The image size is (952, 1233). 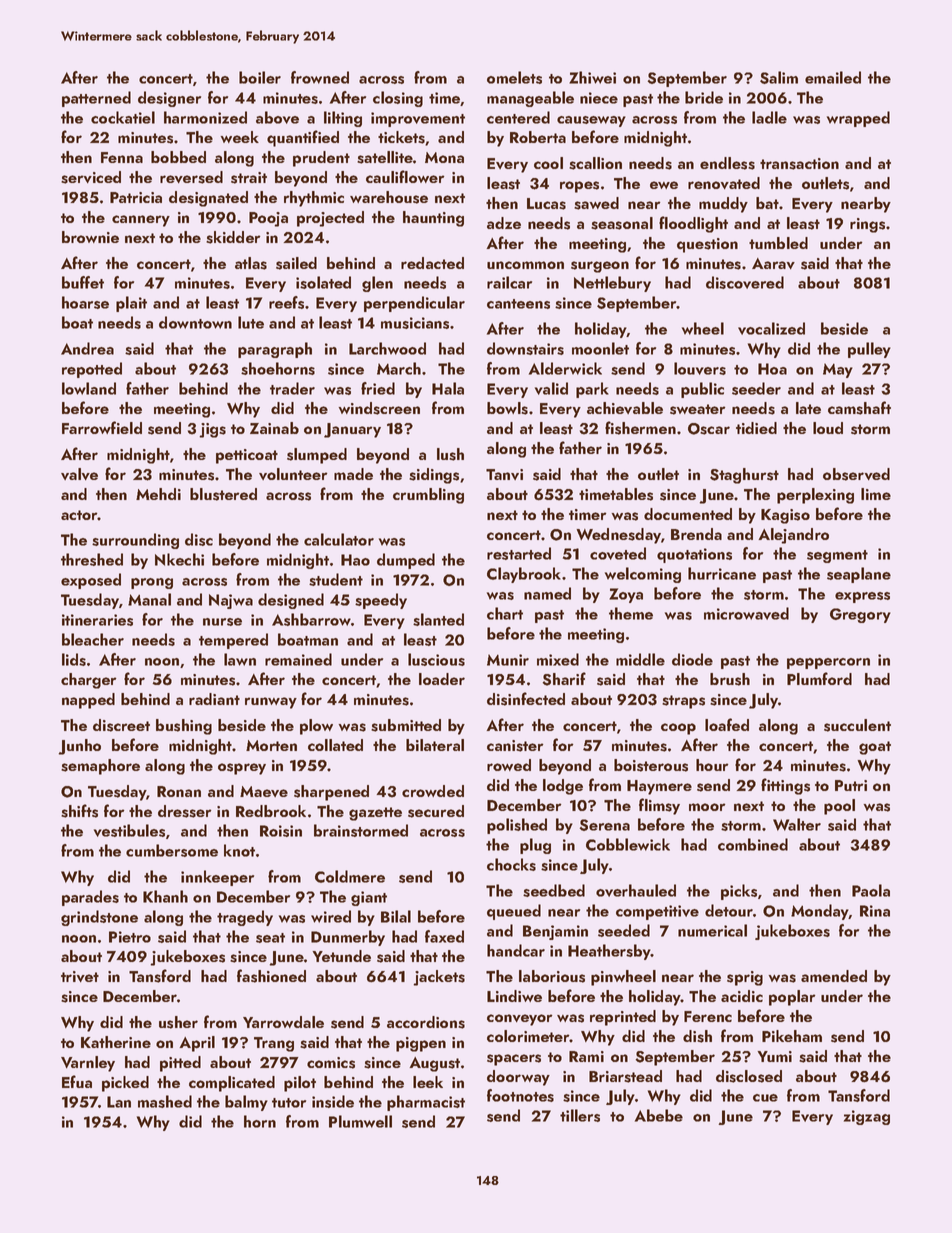 I want to click on fashioned, so click(x=271, y=976).
